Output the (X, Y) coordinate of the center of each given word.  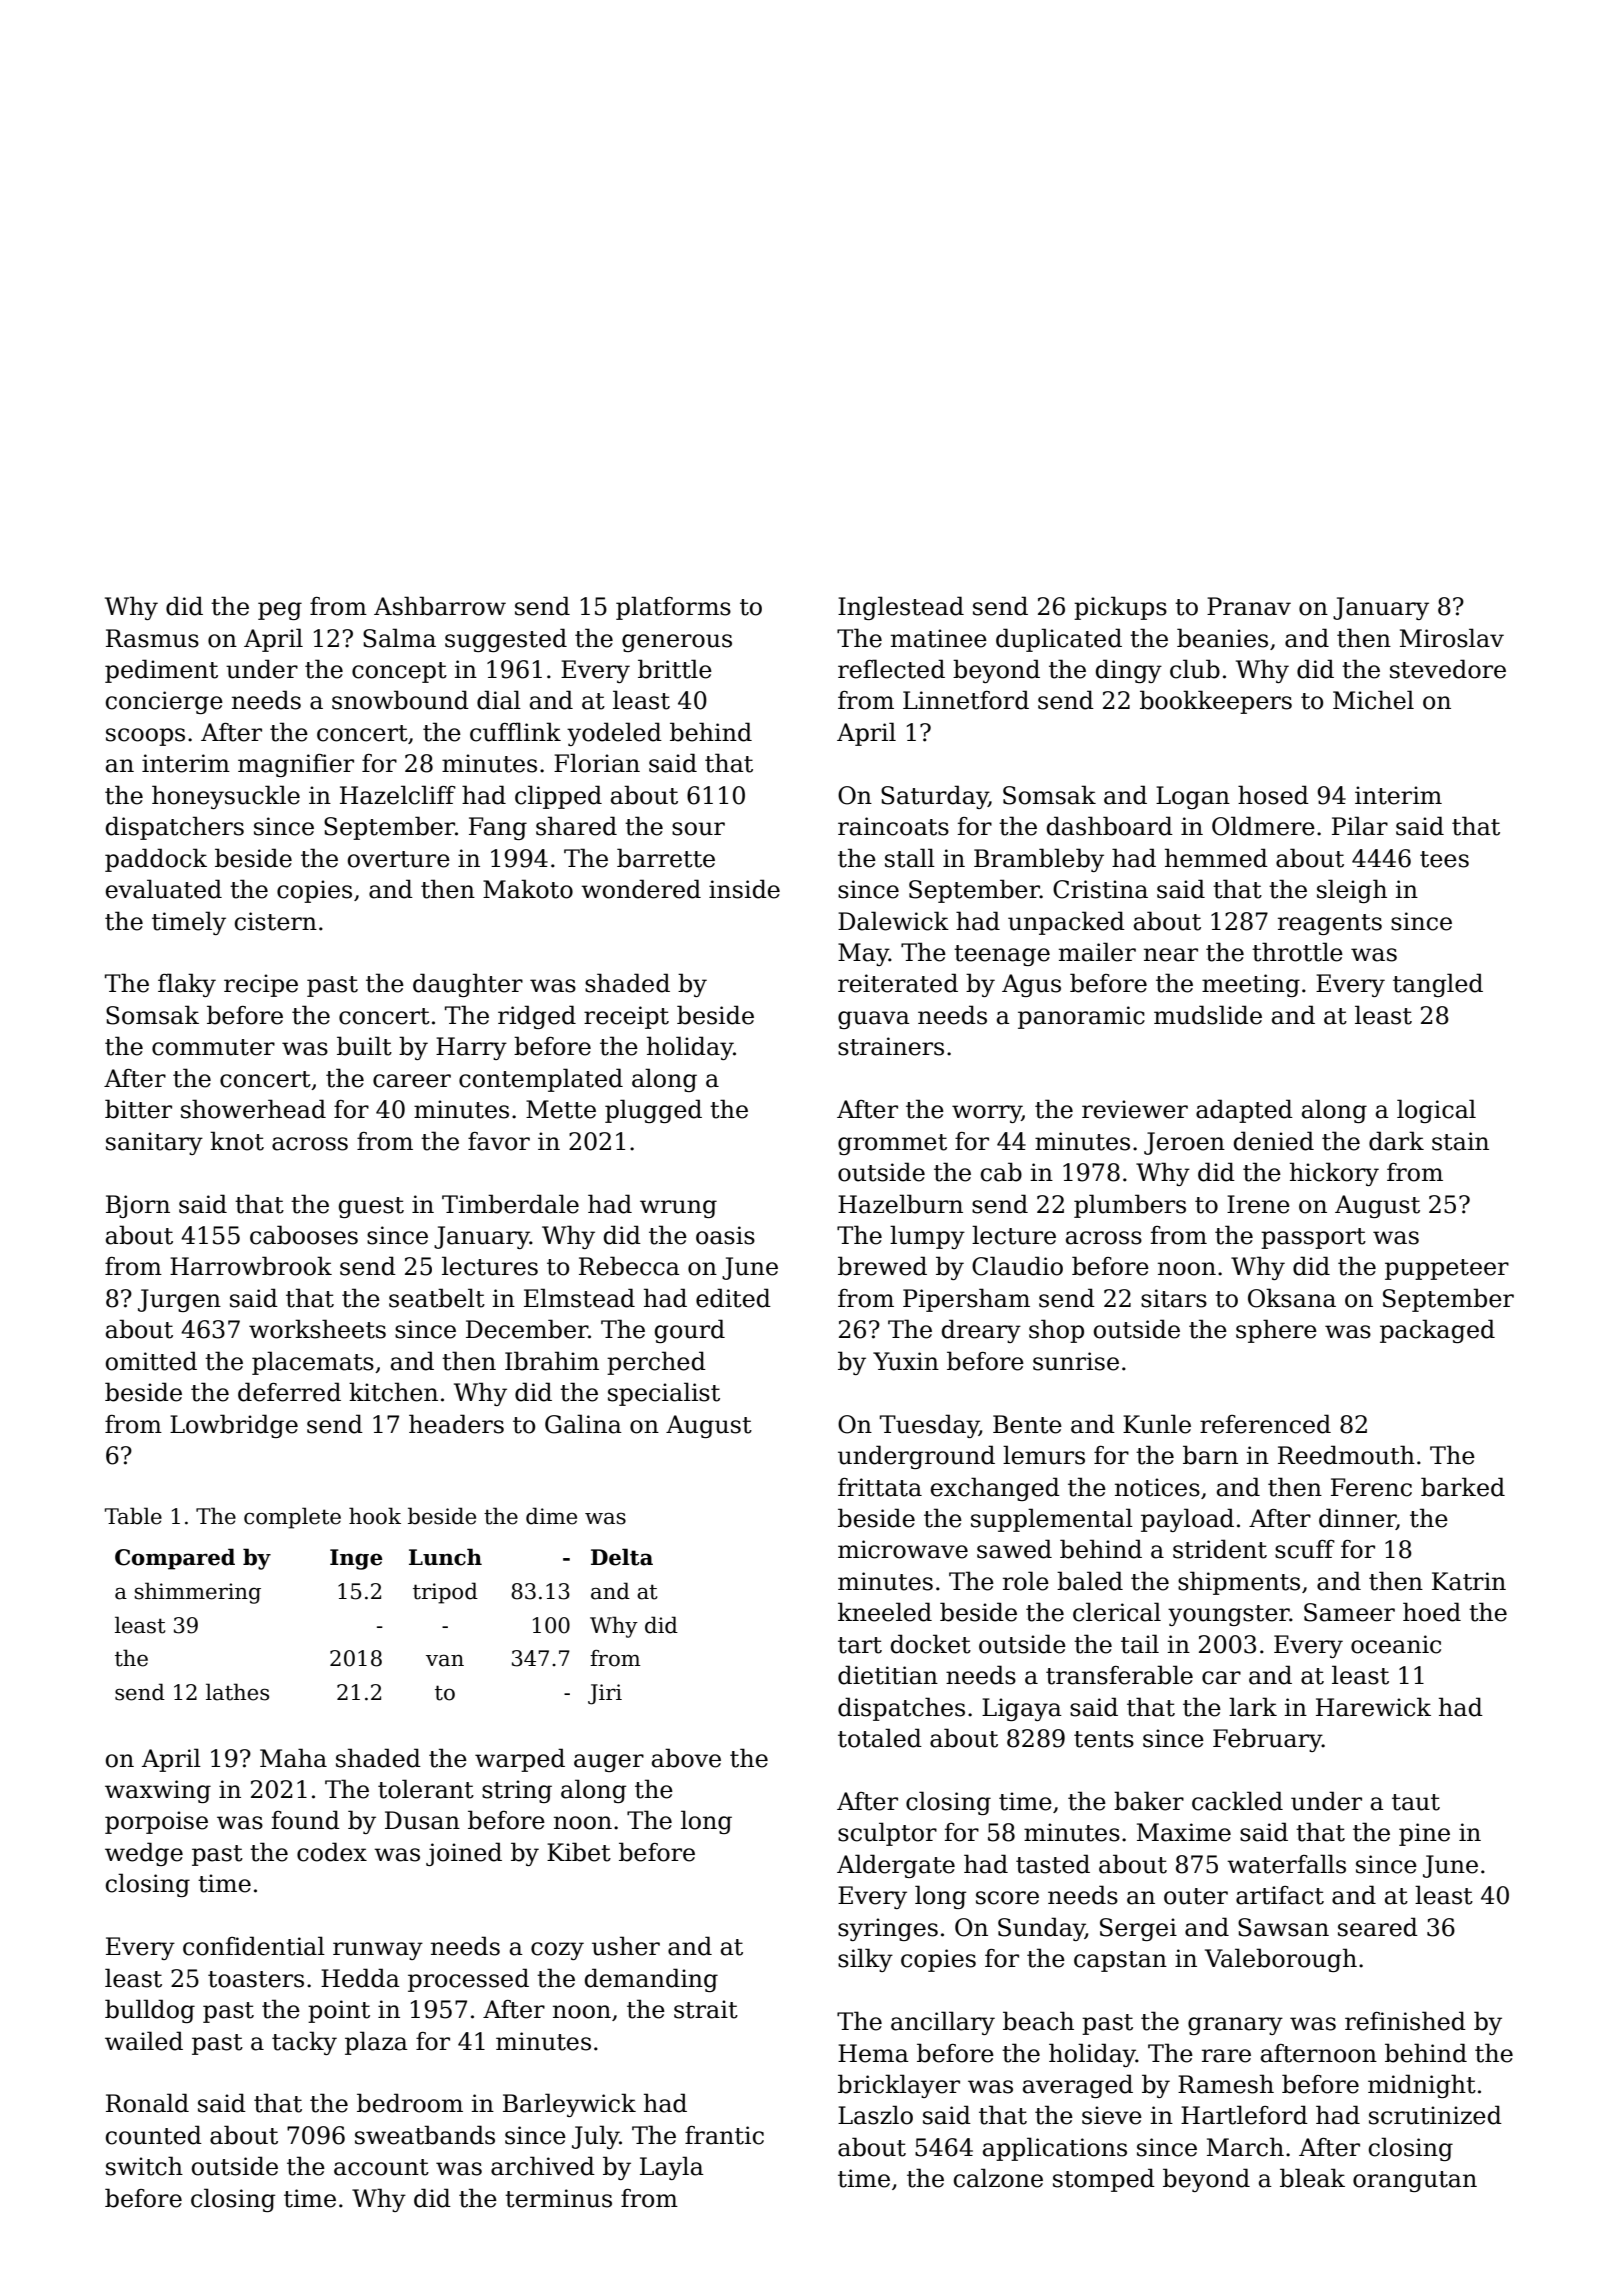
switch (144, 2166)
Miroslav (1452, 638)
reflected (891, 669)
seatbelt (437, 1298)
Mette (561, 1109)
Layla (672, 2168)
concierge (164, 702)
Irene (1258, 1204)
